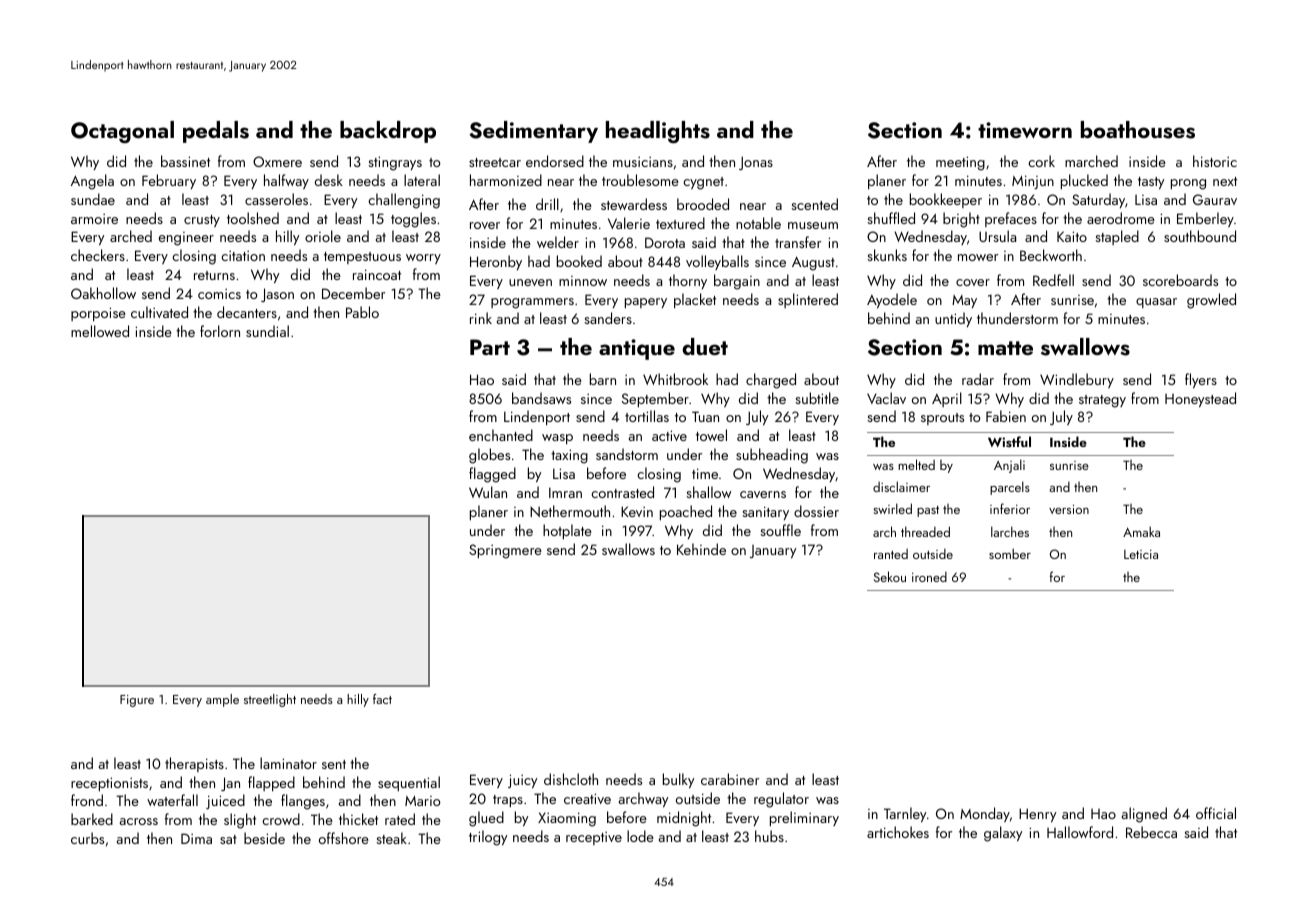  I want to click on Dima, so click(196, 838).
